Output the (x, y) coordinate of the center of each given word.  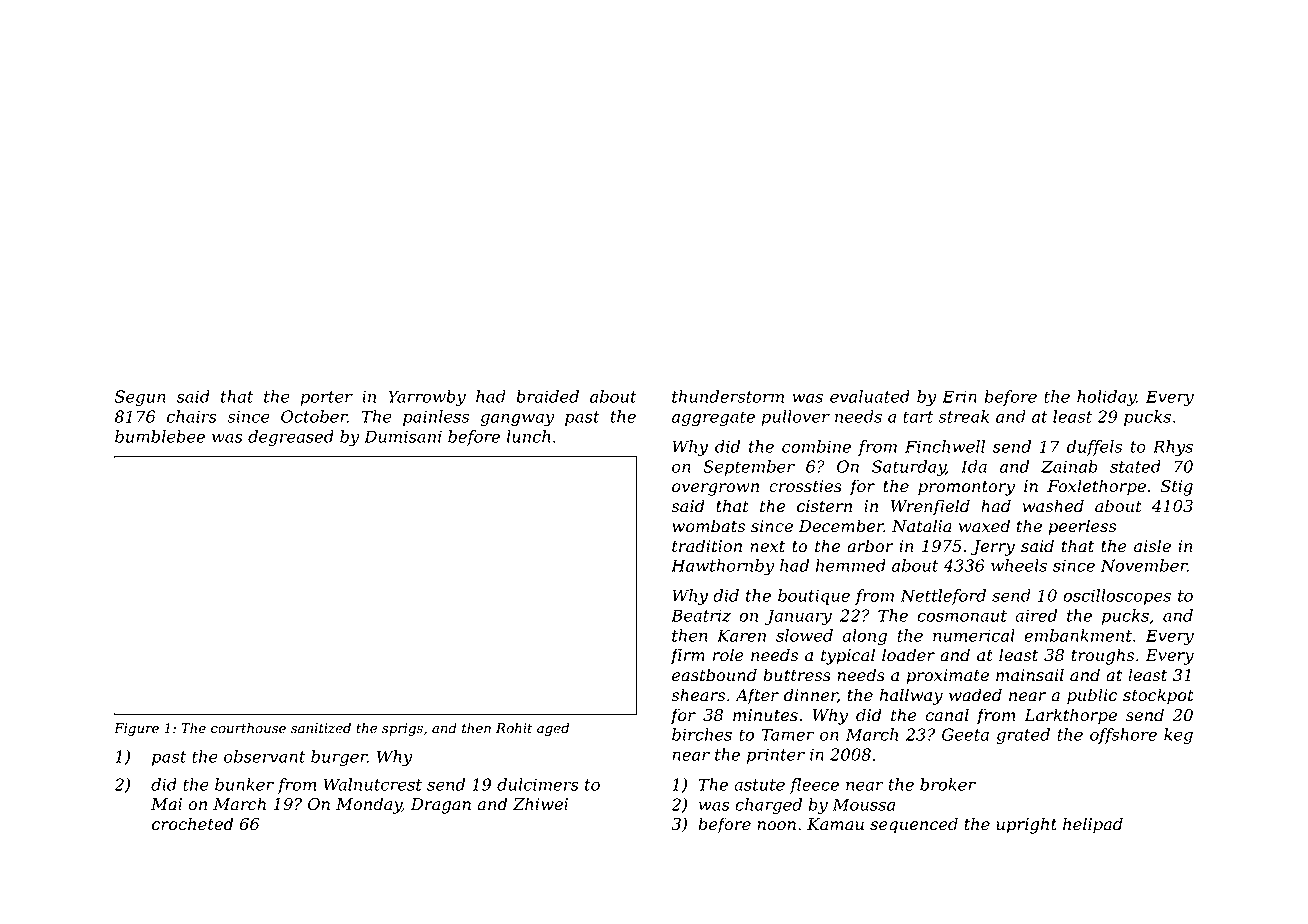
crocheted (192, 824)
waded (975, 695)
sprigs (402, 729)
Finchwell (945, 446)
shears (698, 695)
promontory (966, 488)
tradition (707, 546)
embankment (1078, 635)
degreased (291, 438)
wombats (708, 526)
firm (687, 656)
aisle (1152, 546)
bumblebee (160, 436)
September (749, 468)
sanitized (321, 728)
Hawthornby (722, 567)
